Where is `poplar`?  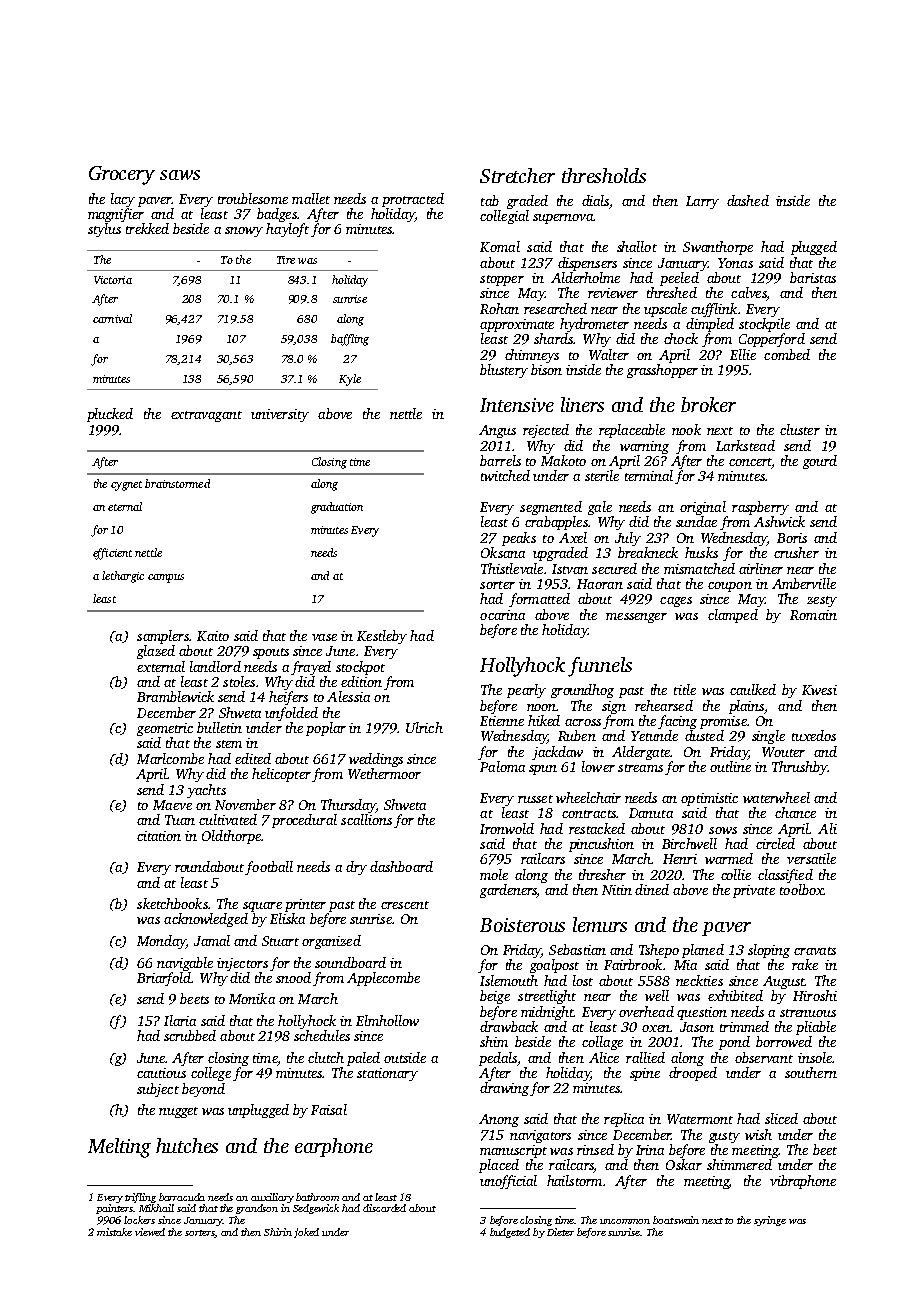 poplar is located at coordinates (326, 729).
